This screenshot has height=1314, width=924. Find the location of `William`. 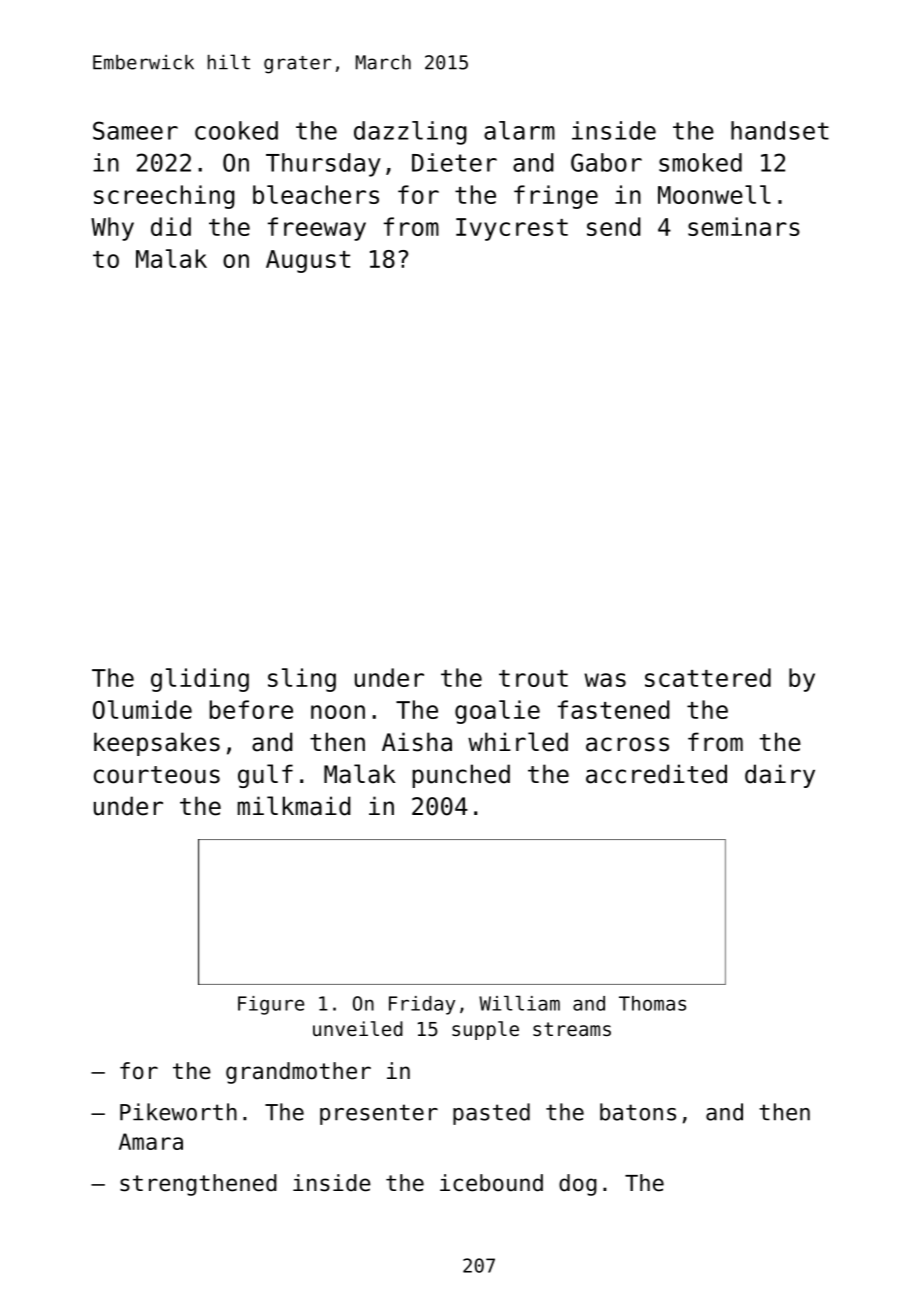

William is located at coordinates (519, 1003).
